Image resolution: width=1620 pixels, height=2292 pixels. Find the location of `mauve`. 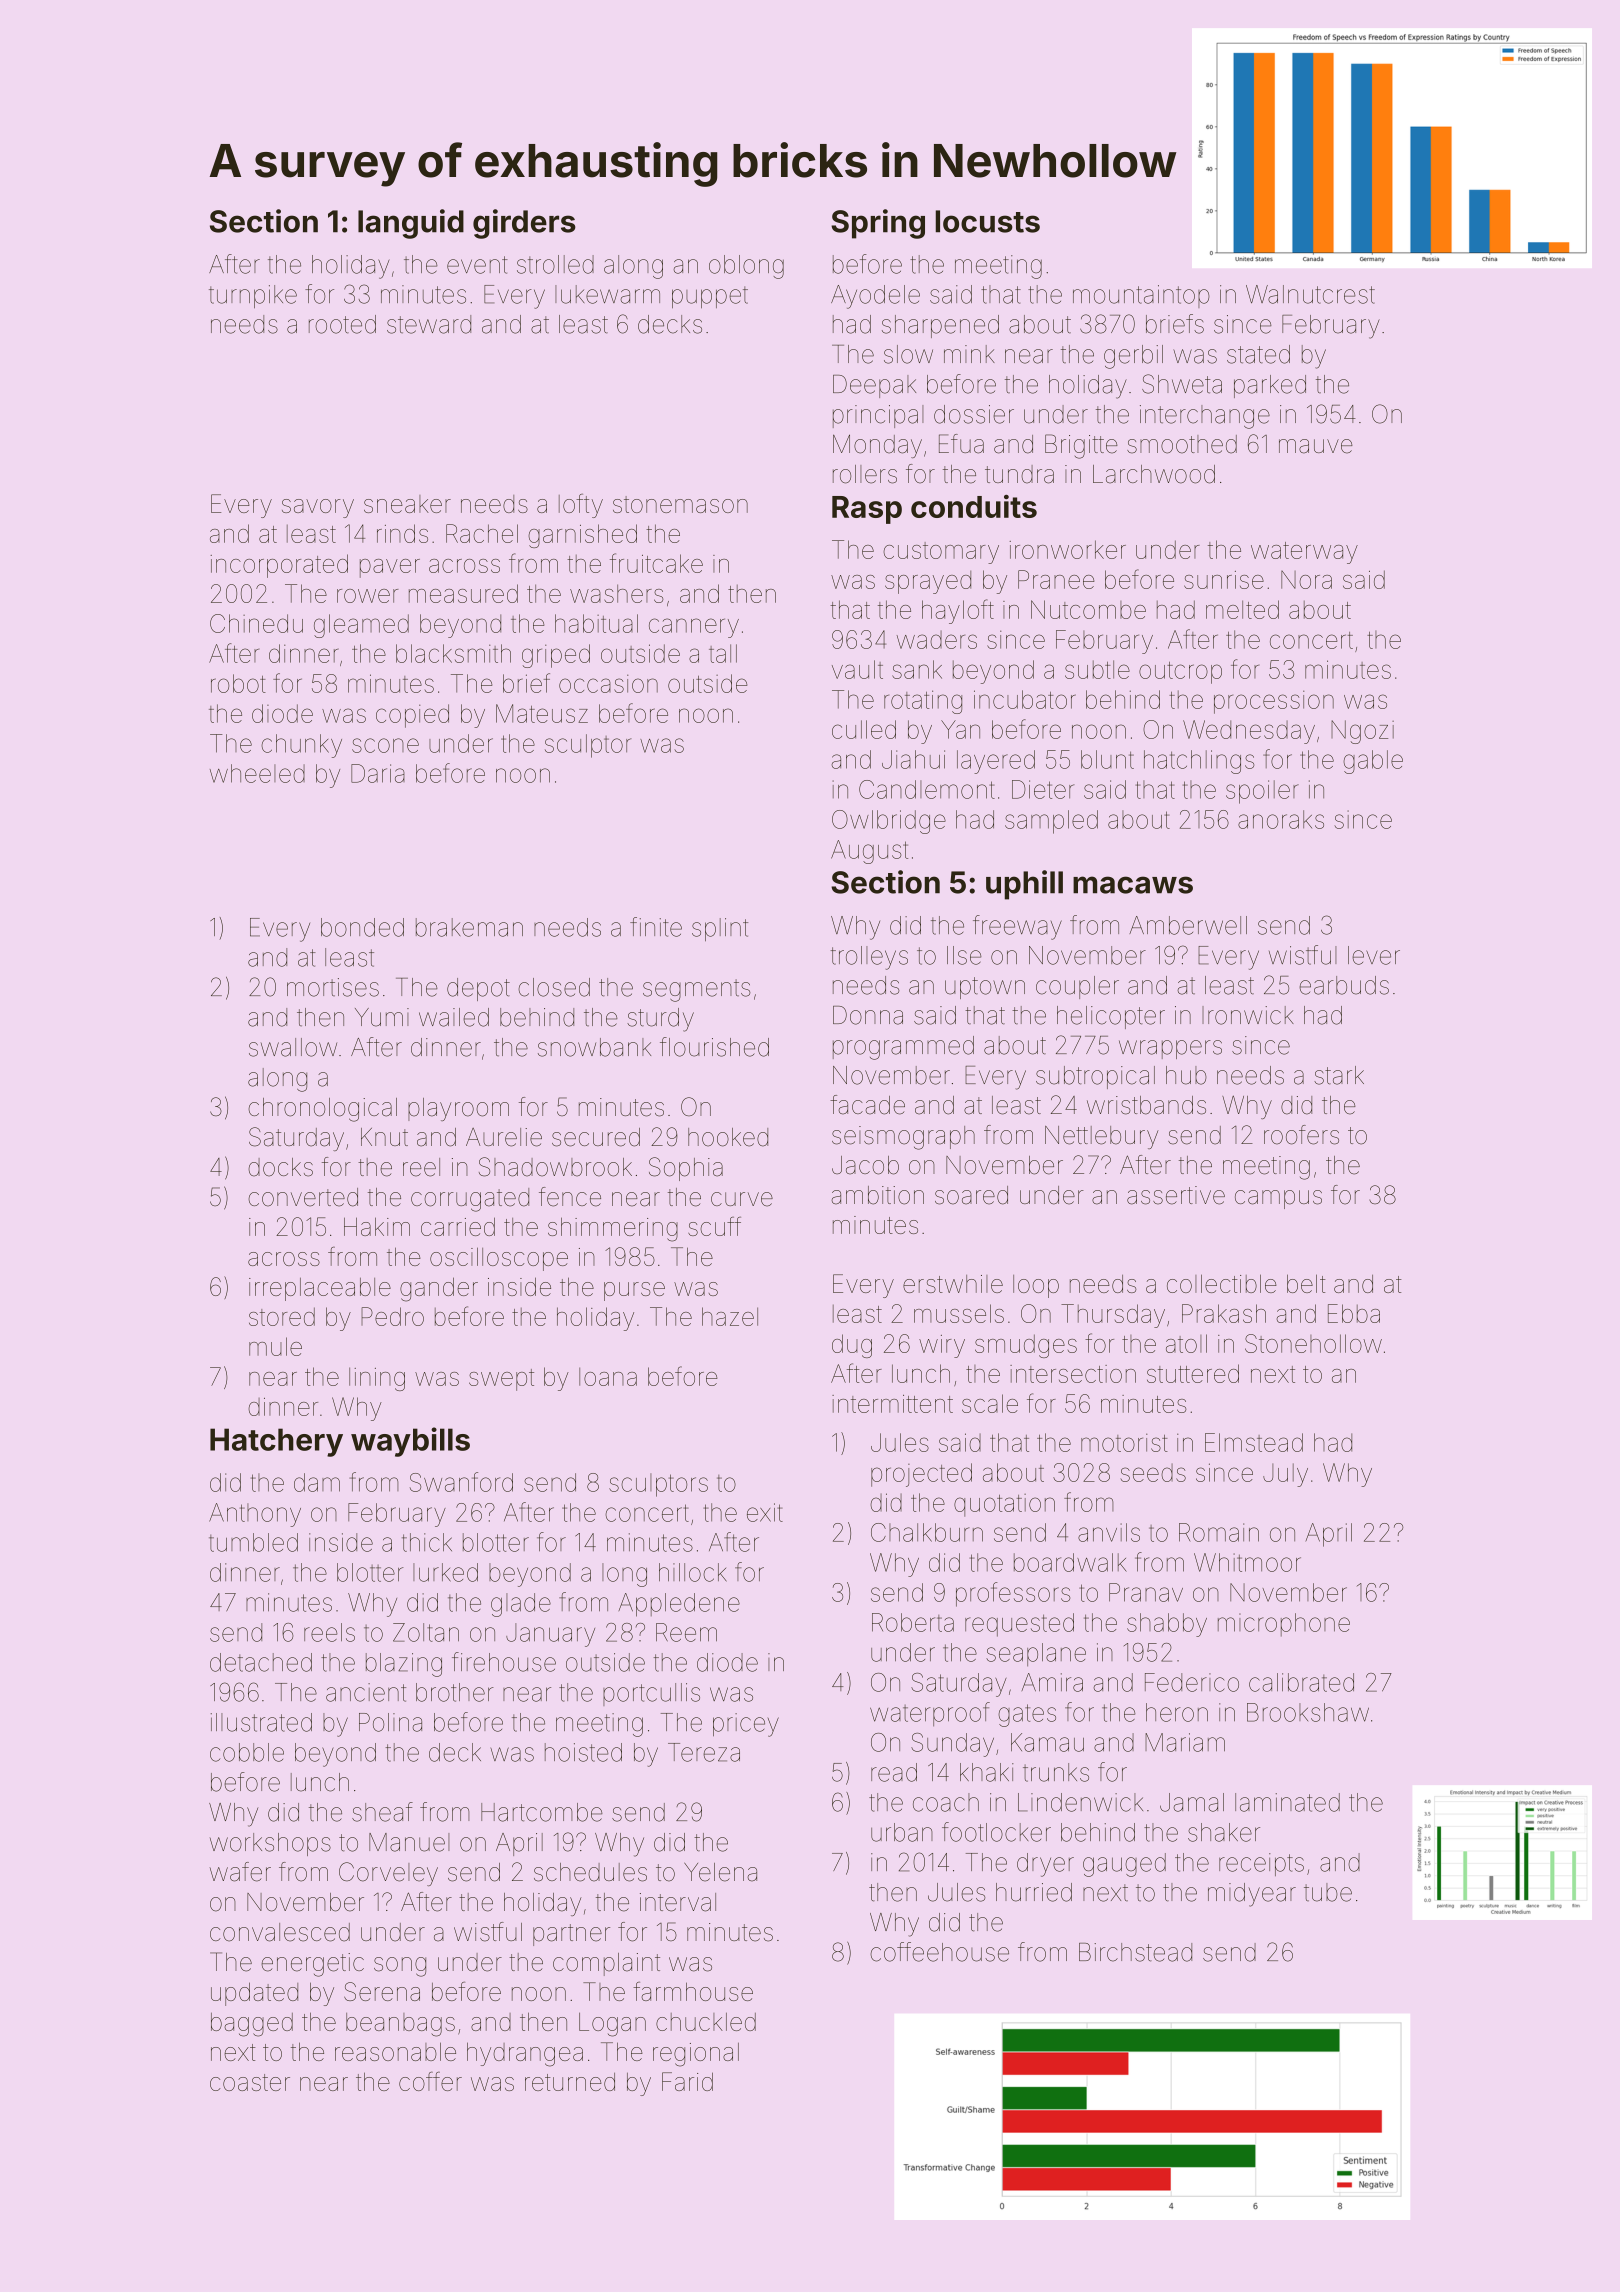

mauve is located at coordinates (1316, 446).
